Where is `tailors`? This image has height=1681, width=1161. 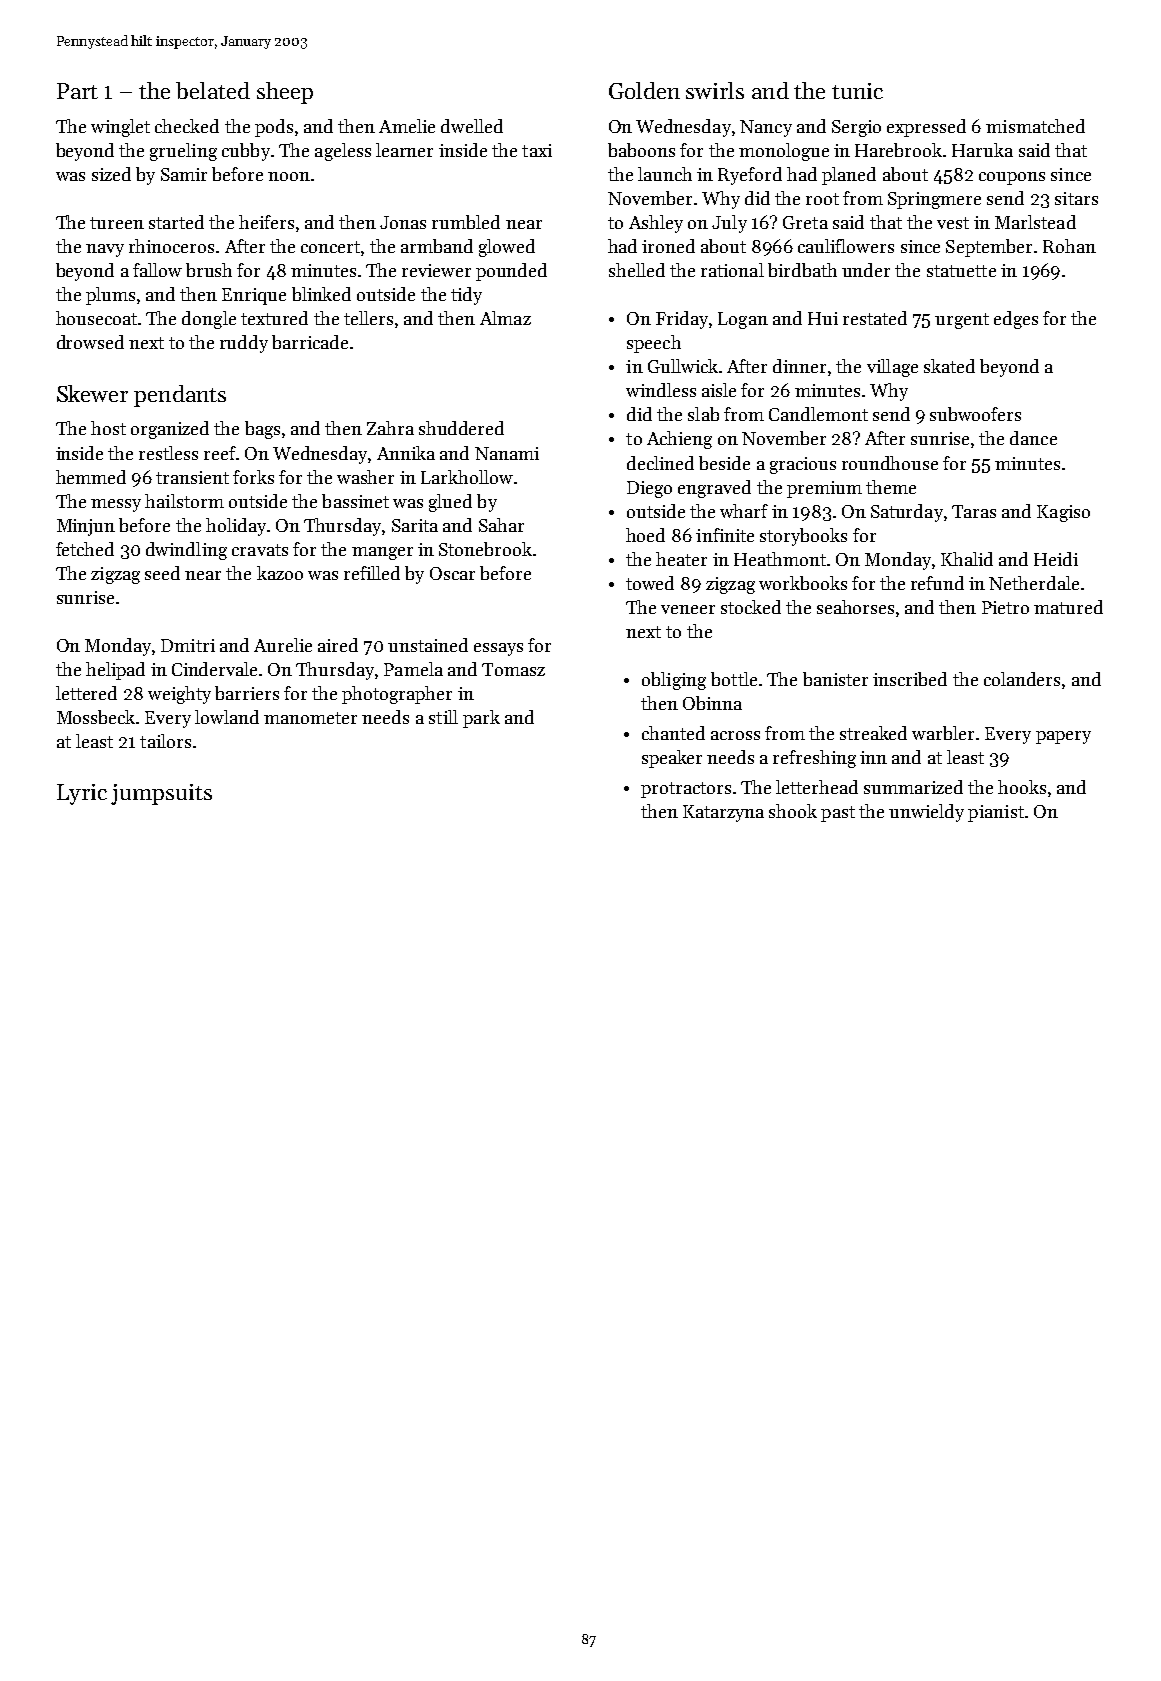 tailors is located at coordinates (165, 741).
